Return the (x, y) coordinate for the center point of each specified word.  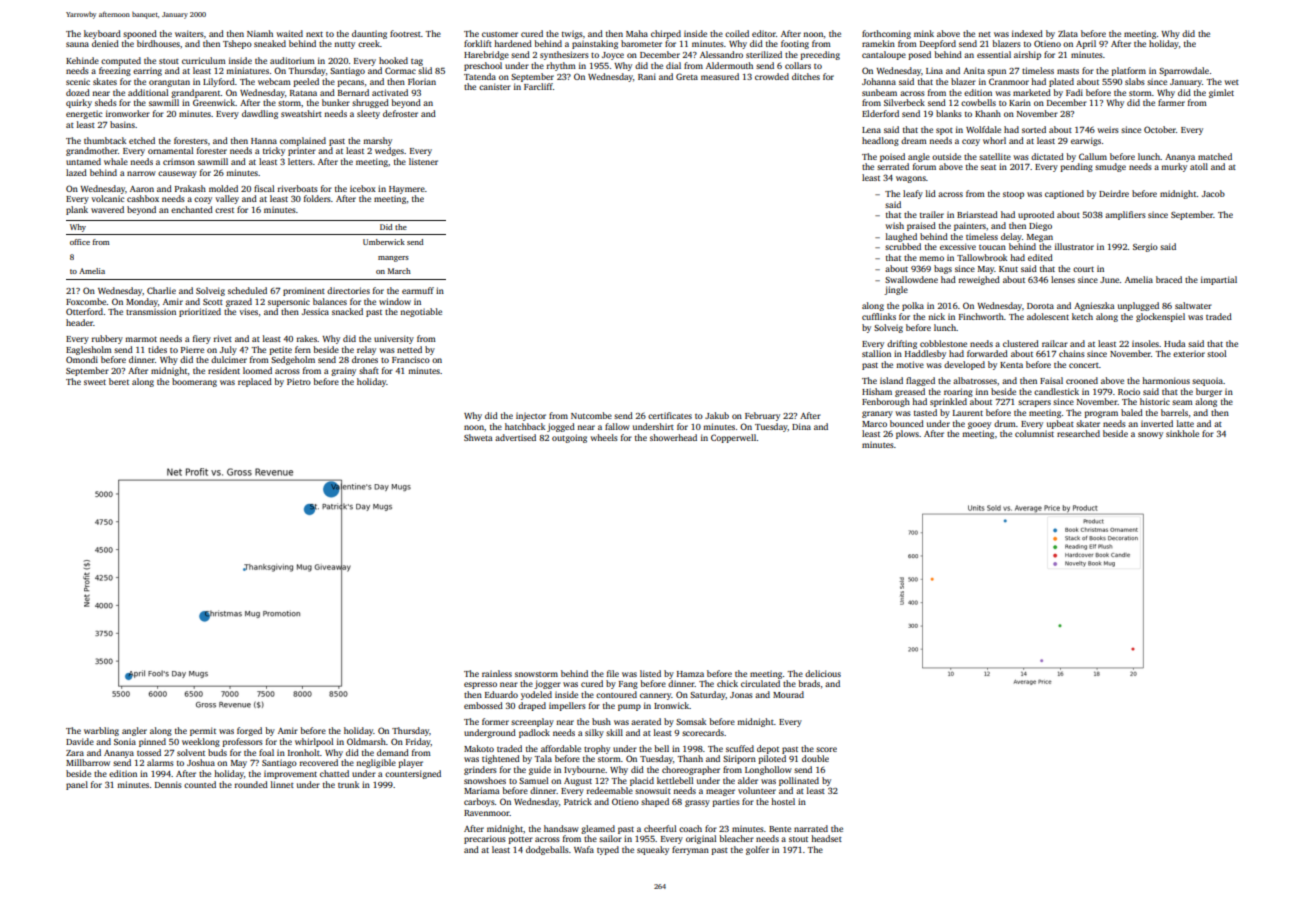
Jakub (717, 415)
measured (720, 76)
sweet (95, 382)
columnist (1034, 433)
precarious (485, 839)
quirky (79, 103)
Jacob (1213, 193)
